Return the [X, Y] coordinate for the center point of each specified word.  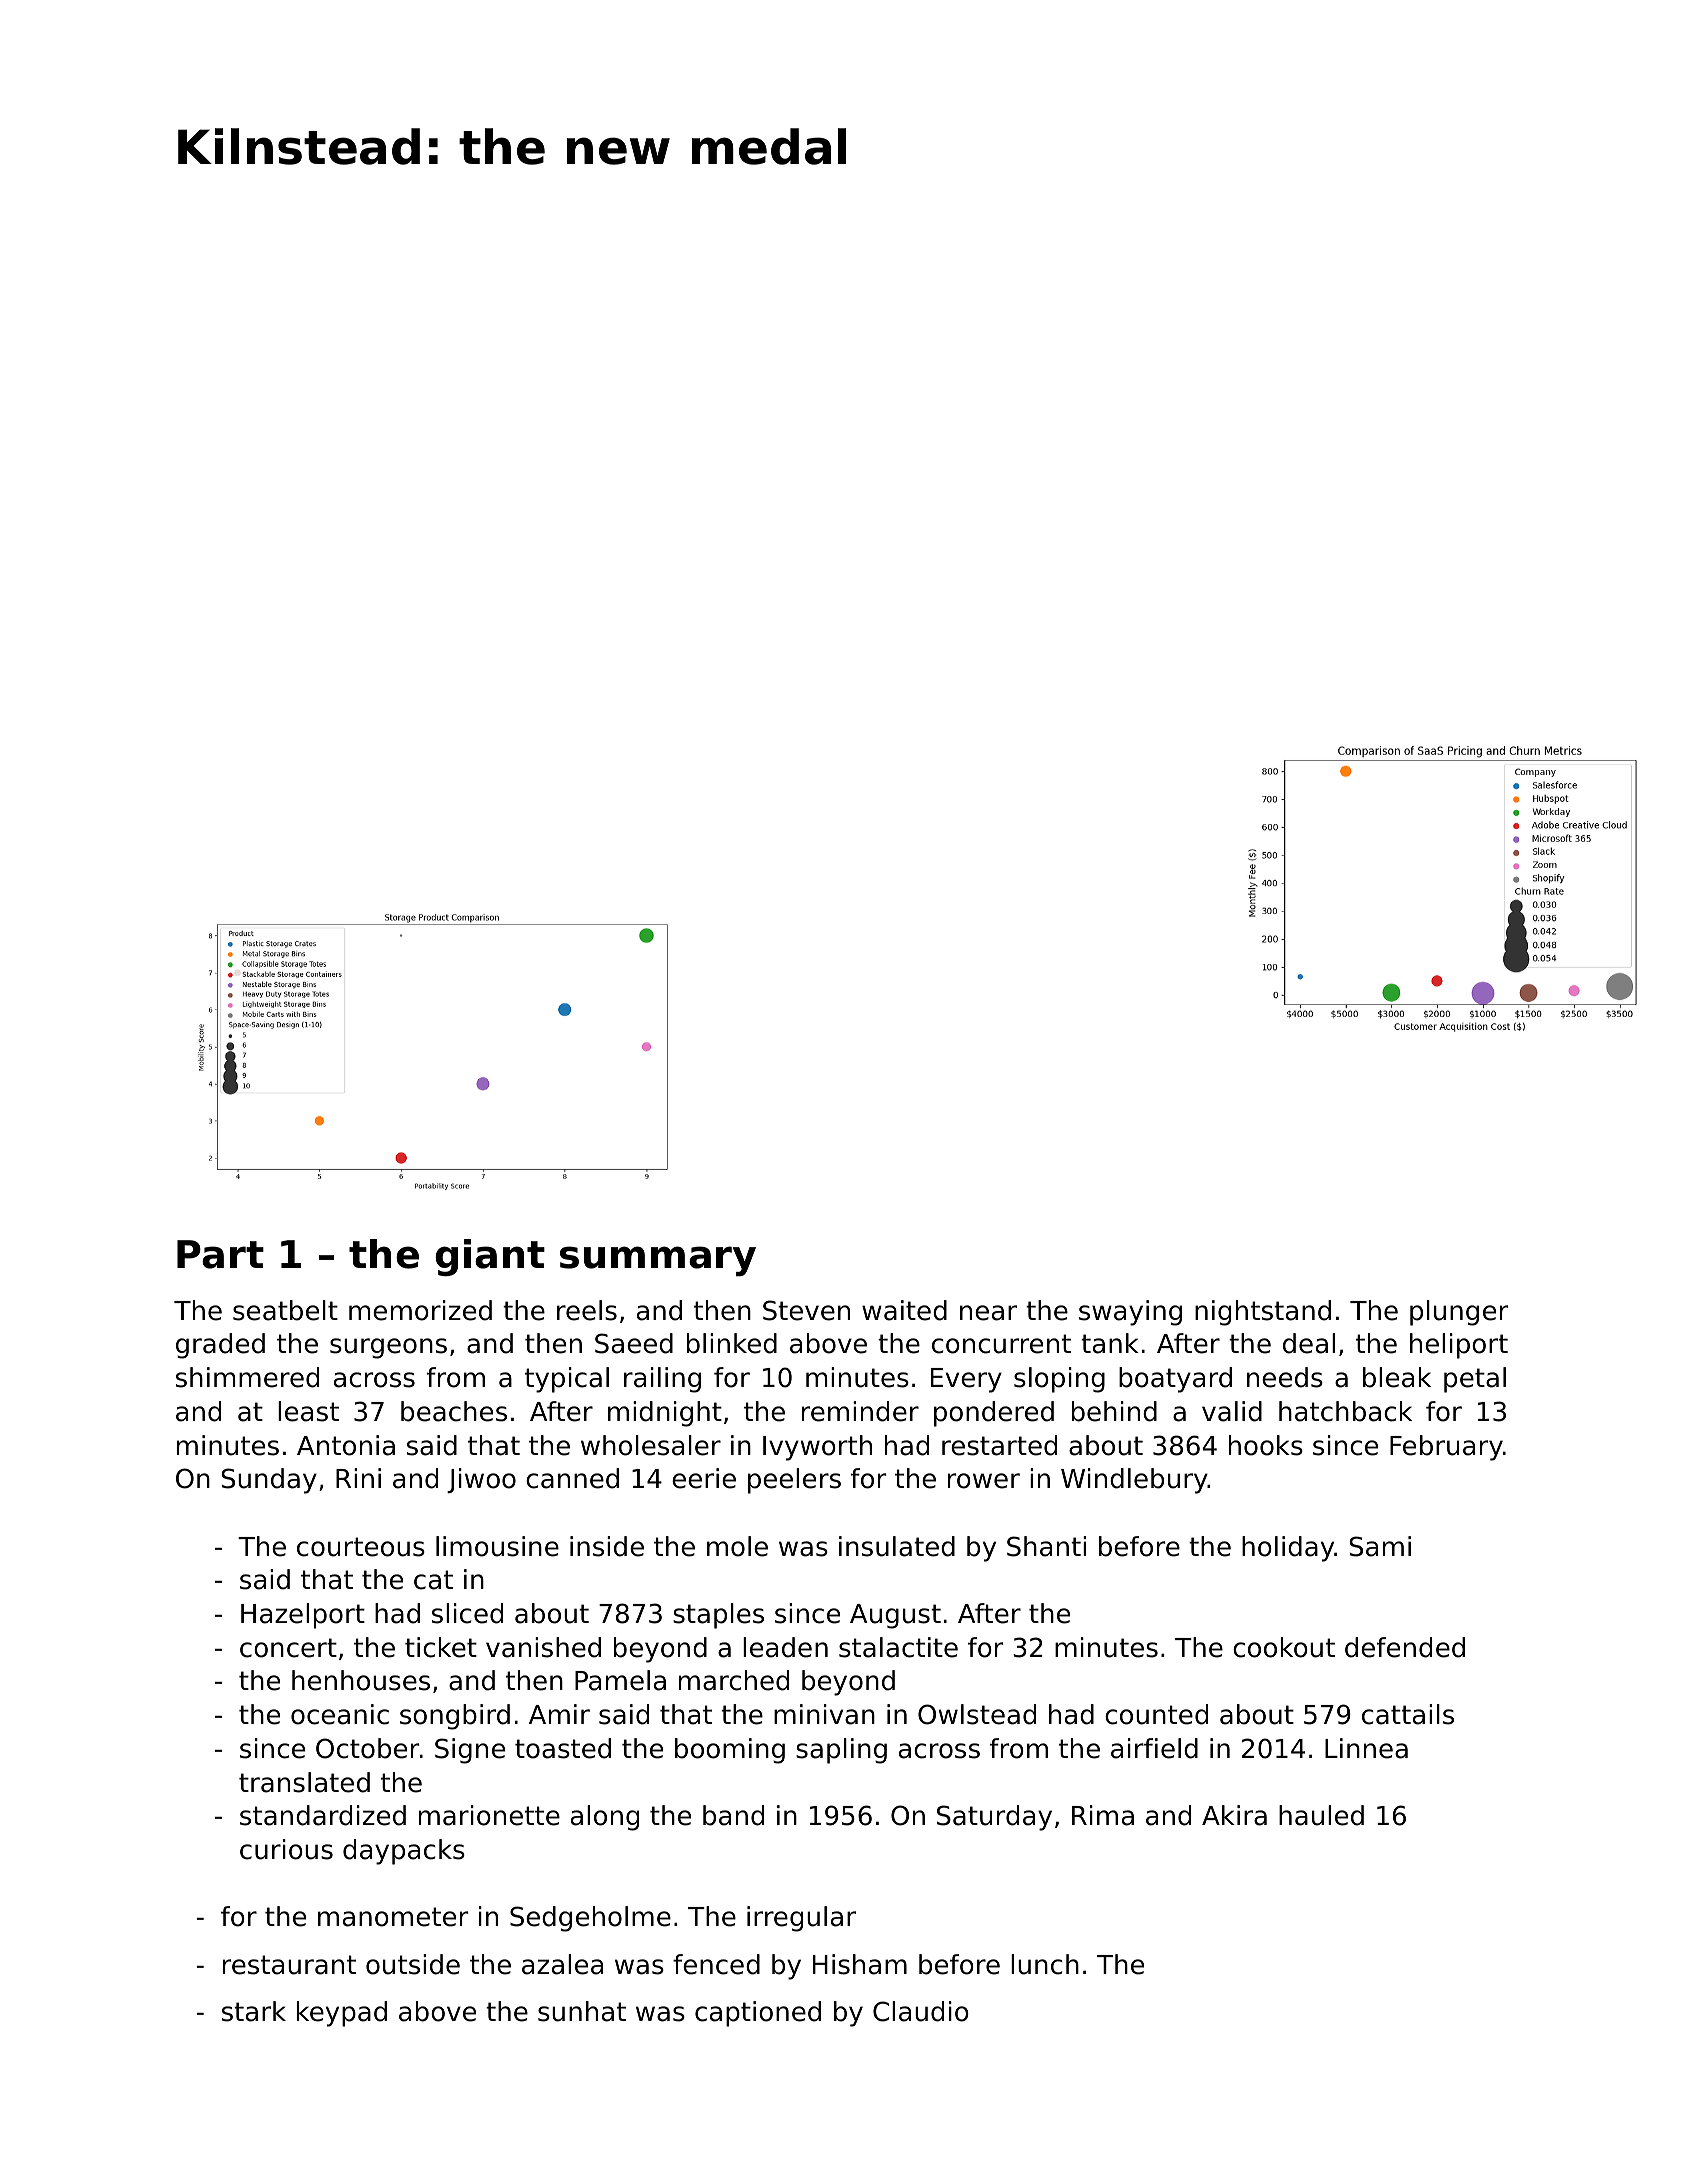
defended [1405, 1647]
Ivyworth [817, 1448]
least [308, 1411]
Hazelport [303, 1616]
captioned [758, 2014]
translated [304, 1782]
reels [587, 1310]
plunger [1459, 1313]
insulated [897, 1546]
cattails [1408, 1714]
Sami [1380, 1546]
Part [220, 1254]
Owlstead [977, 1714]
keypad [342, 2014]
